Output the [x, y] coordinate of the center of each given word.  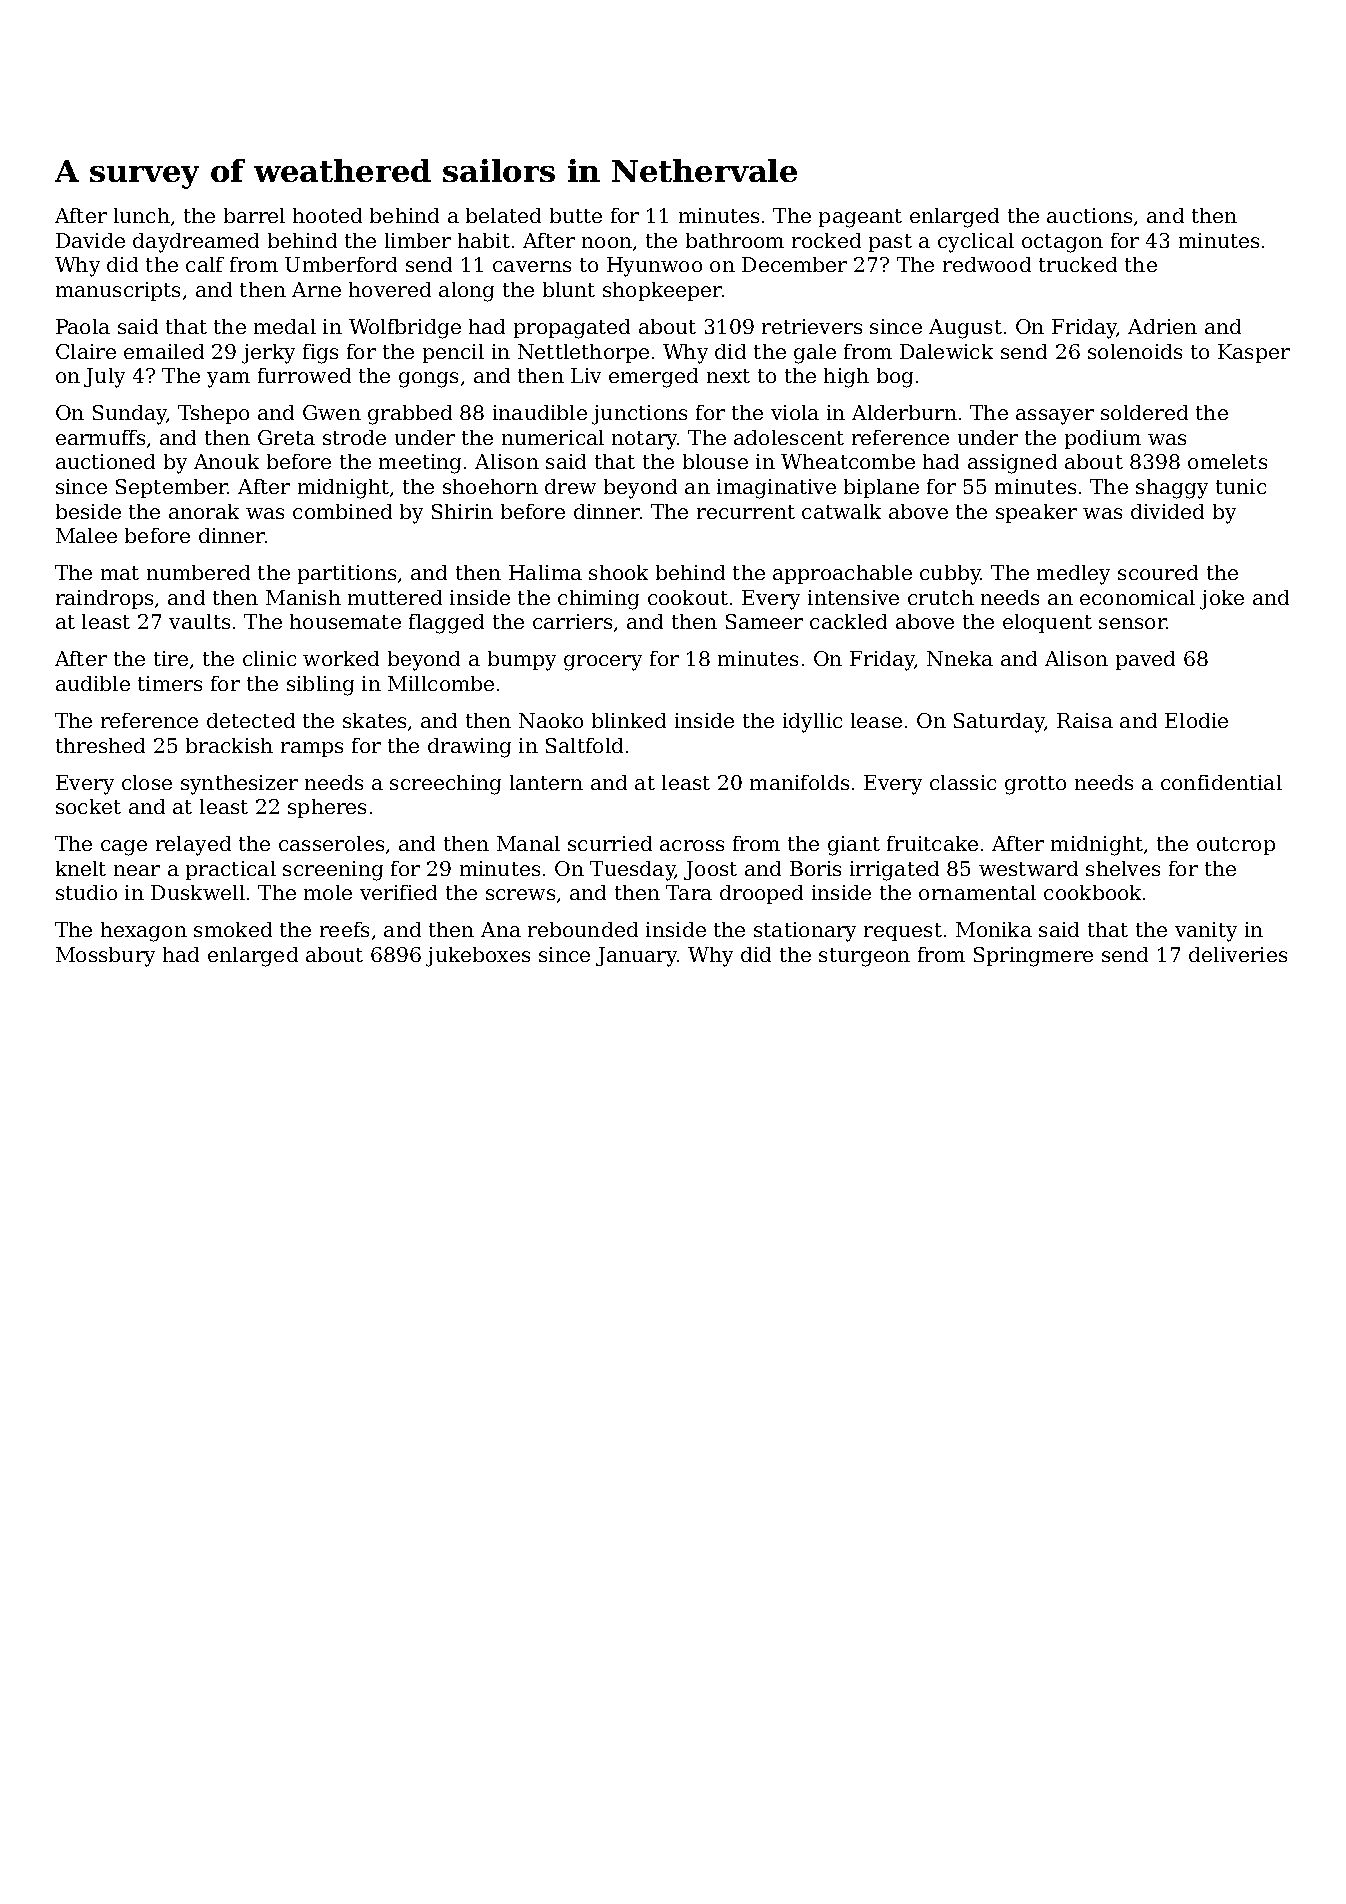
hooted [327, 215]
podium [1103, 439]
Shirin [462, 511]
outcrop [1236, 846]
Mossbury [105, 957]
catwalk [841, 511]
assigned [1012, 464]
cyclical [976, 243]
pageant [860, 218]
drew [570, 486]
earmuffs [100, 437]
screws [520, 894]
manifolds [799, 782]
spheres [327, 808]
